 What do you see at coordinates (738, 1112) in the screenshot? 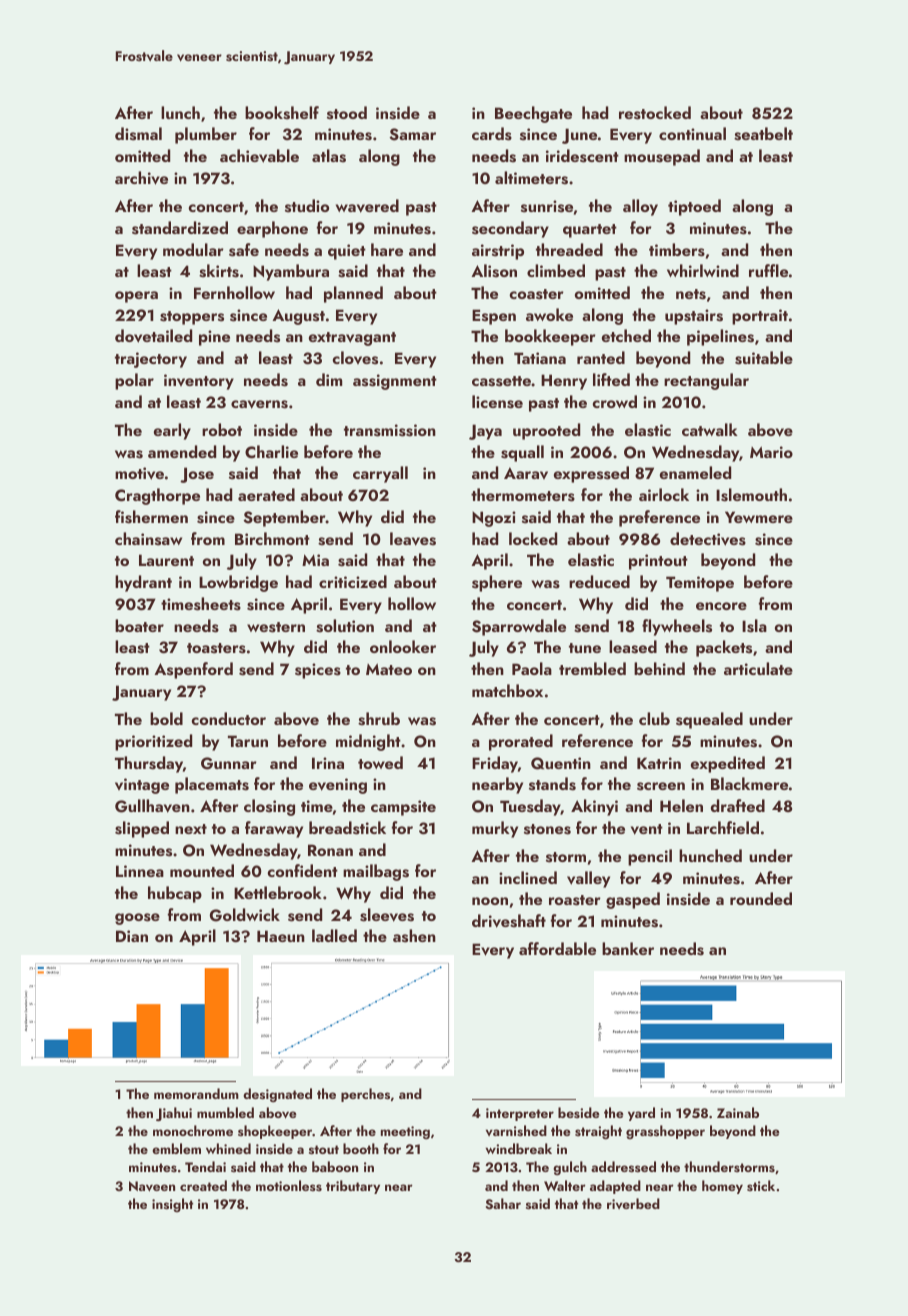
I see `Zainab` at bounding box center [738, 1112].
